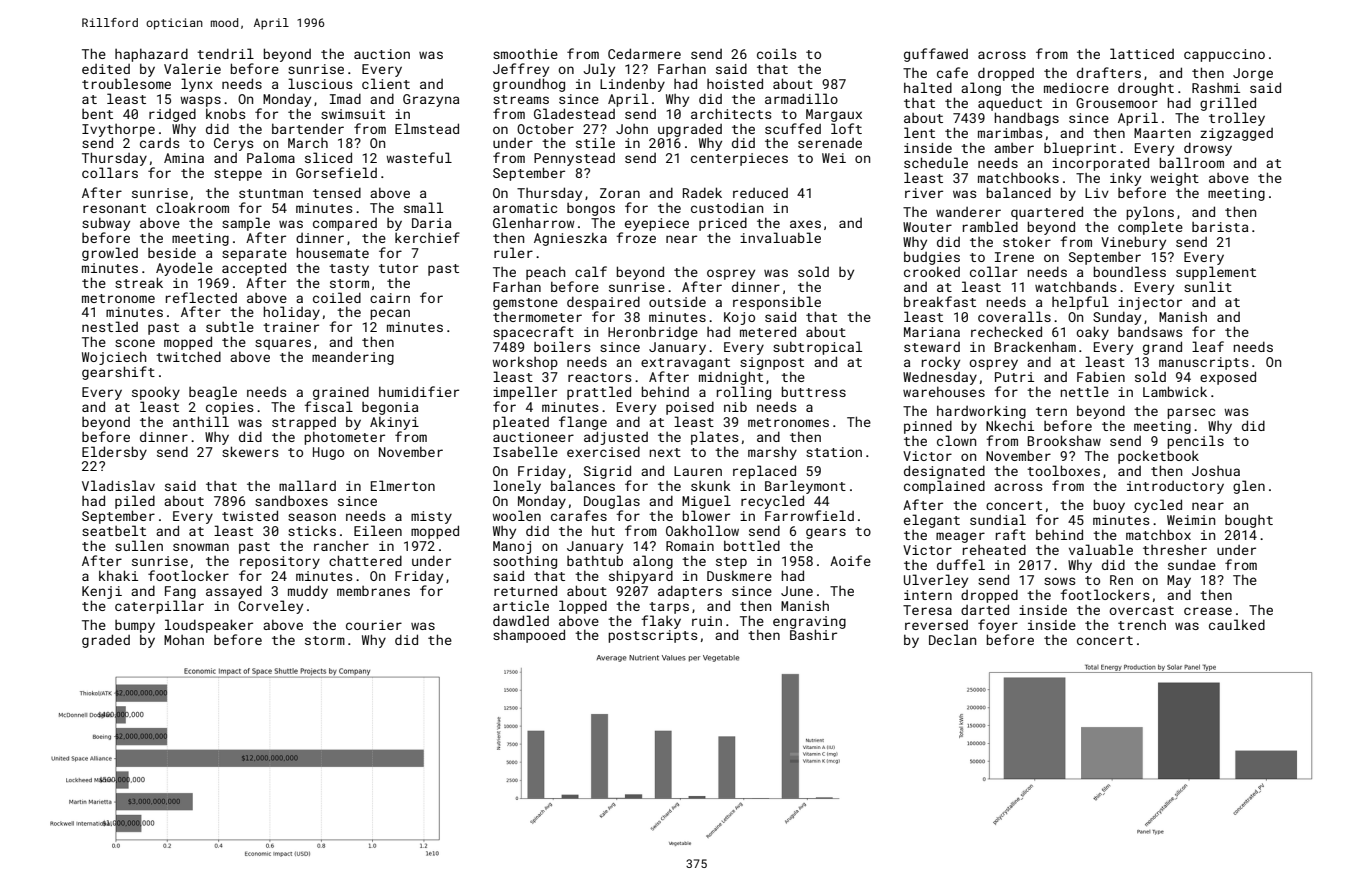  Describe the element at coordinates (110, 254) in the screenshot. I see `growled` at that location.
